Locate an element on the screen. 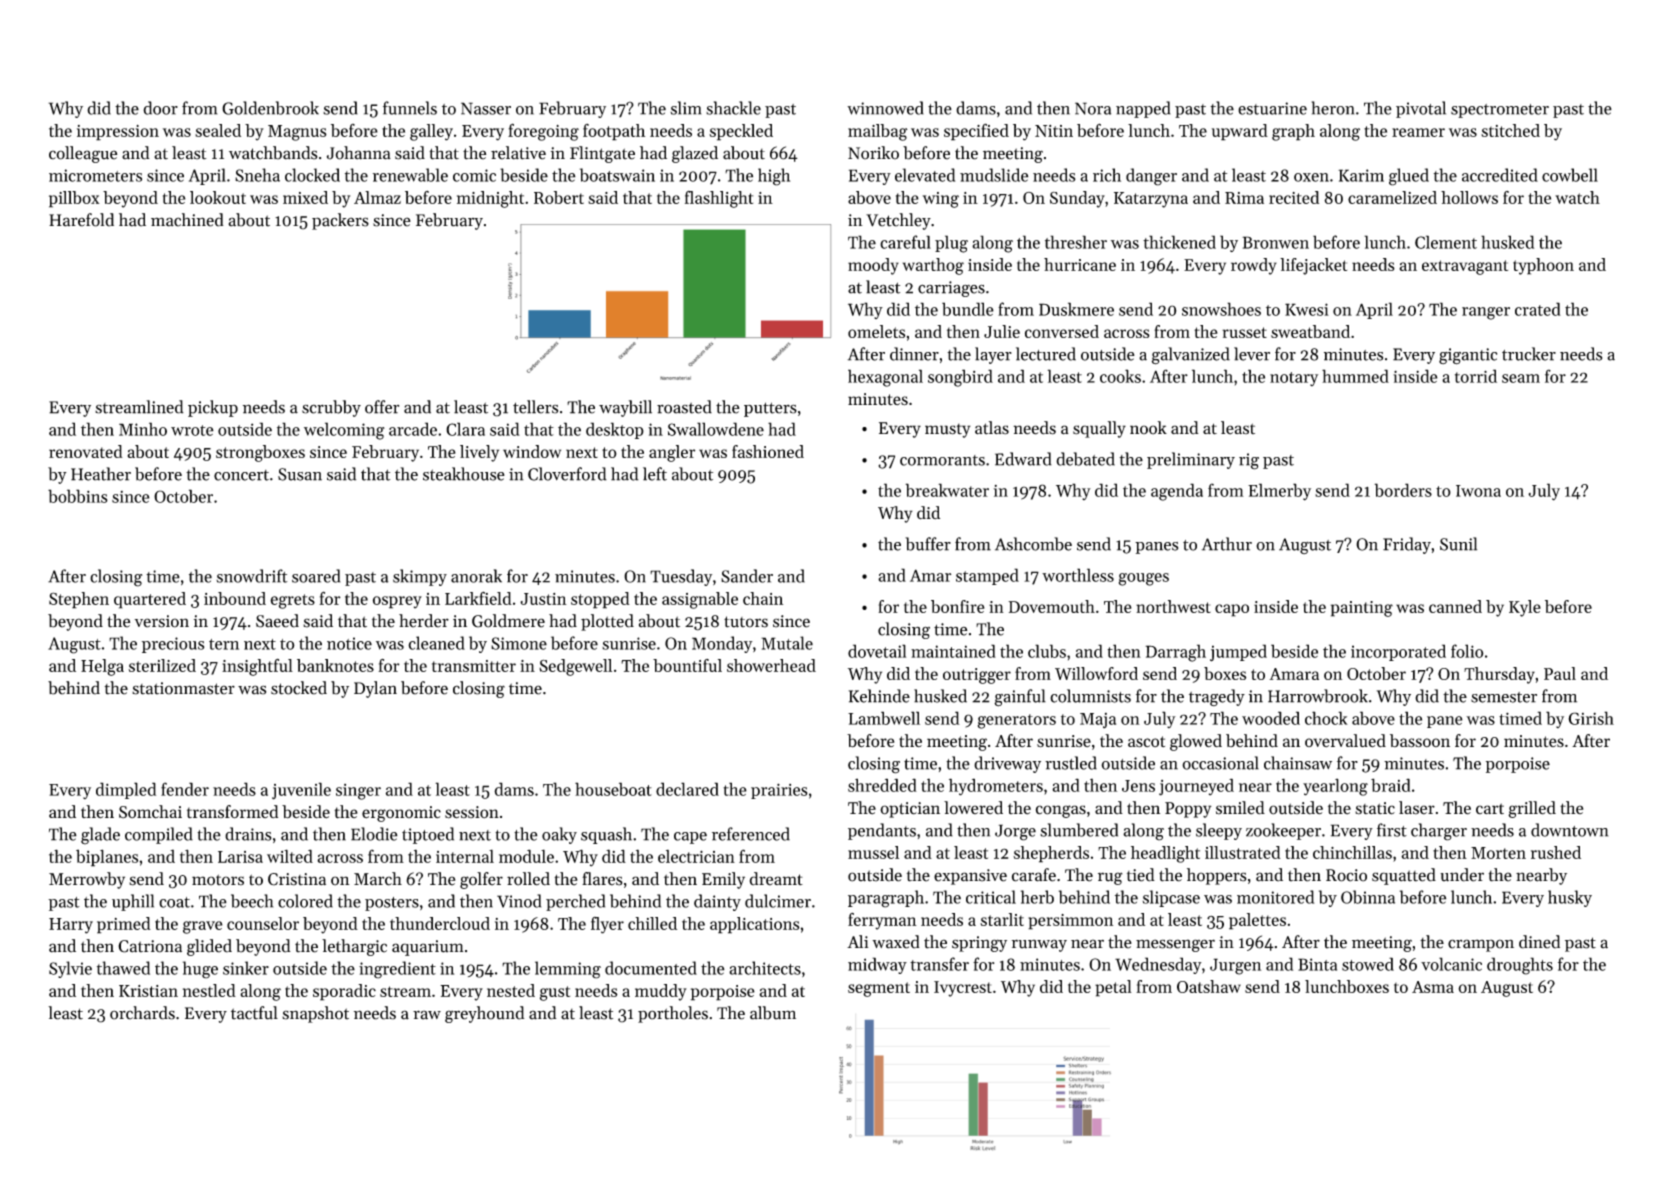  Edward is located at coordinates (1023, 459).
